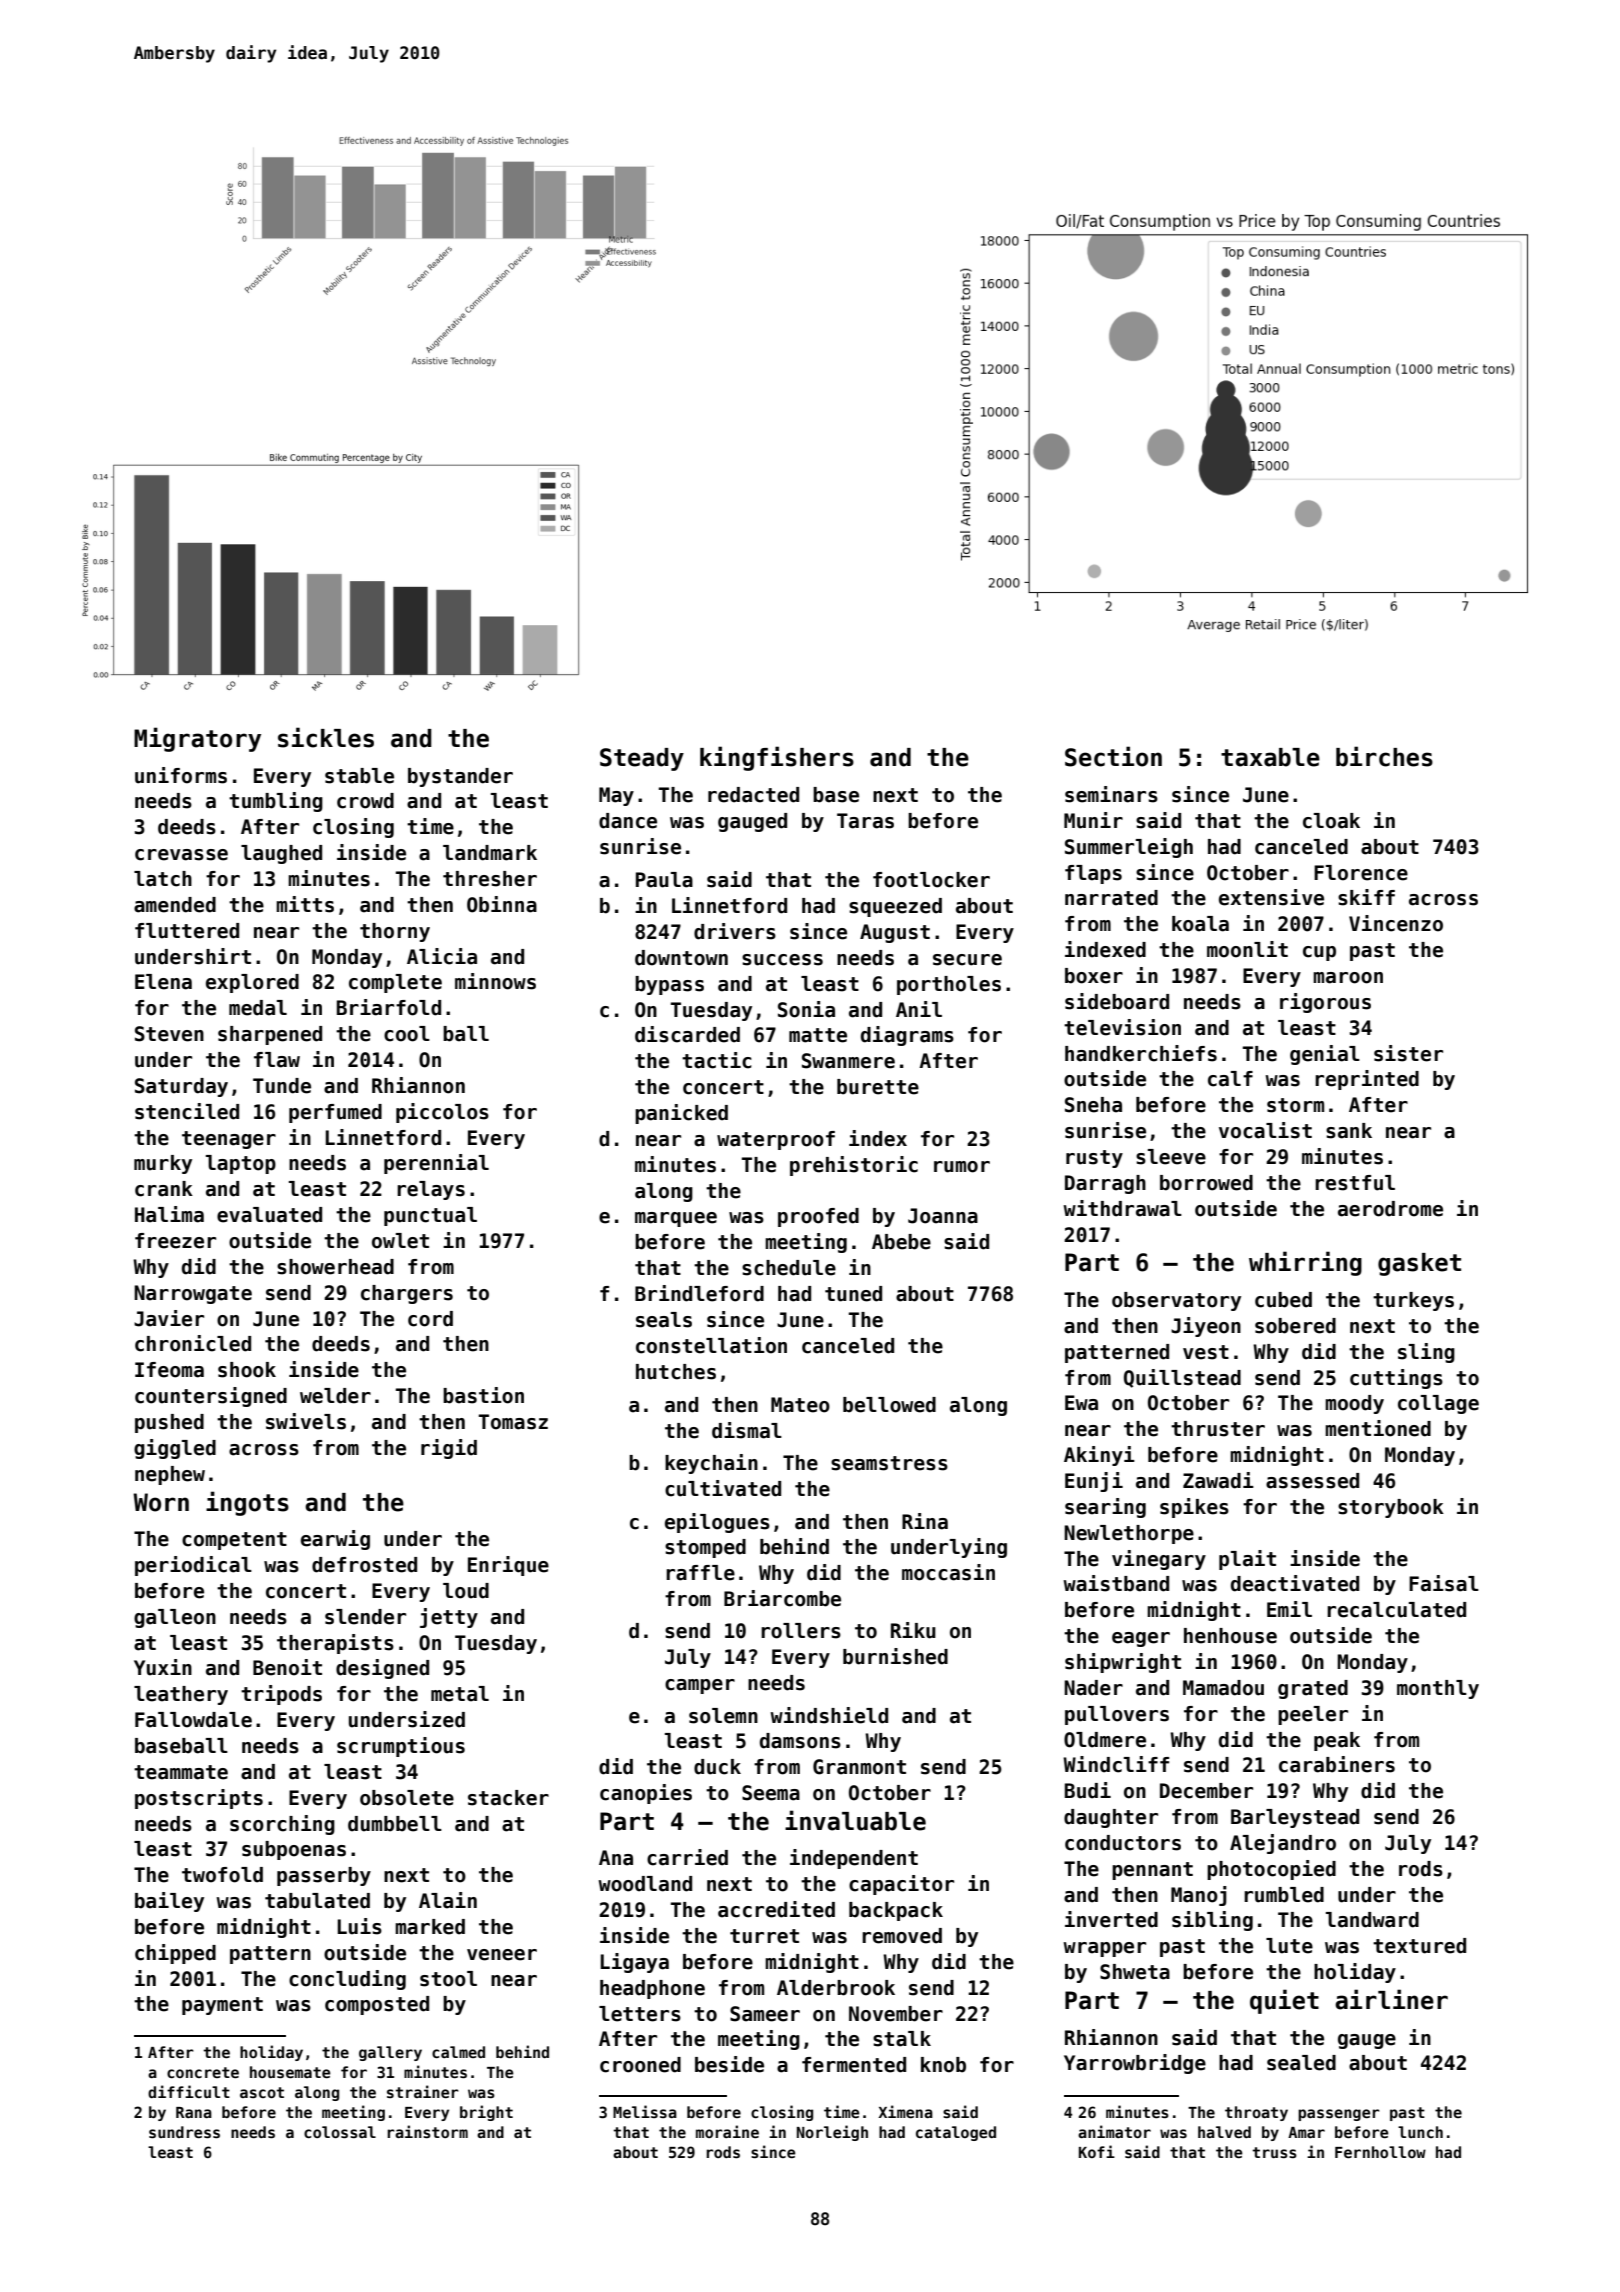 This screenshot has height=2292, width=1620. What do you see at coordinates (175, 1954) in the screenshot?
I see `chipped` at bounding box center [175, 1954].
